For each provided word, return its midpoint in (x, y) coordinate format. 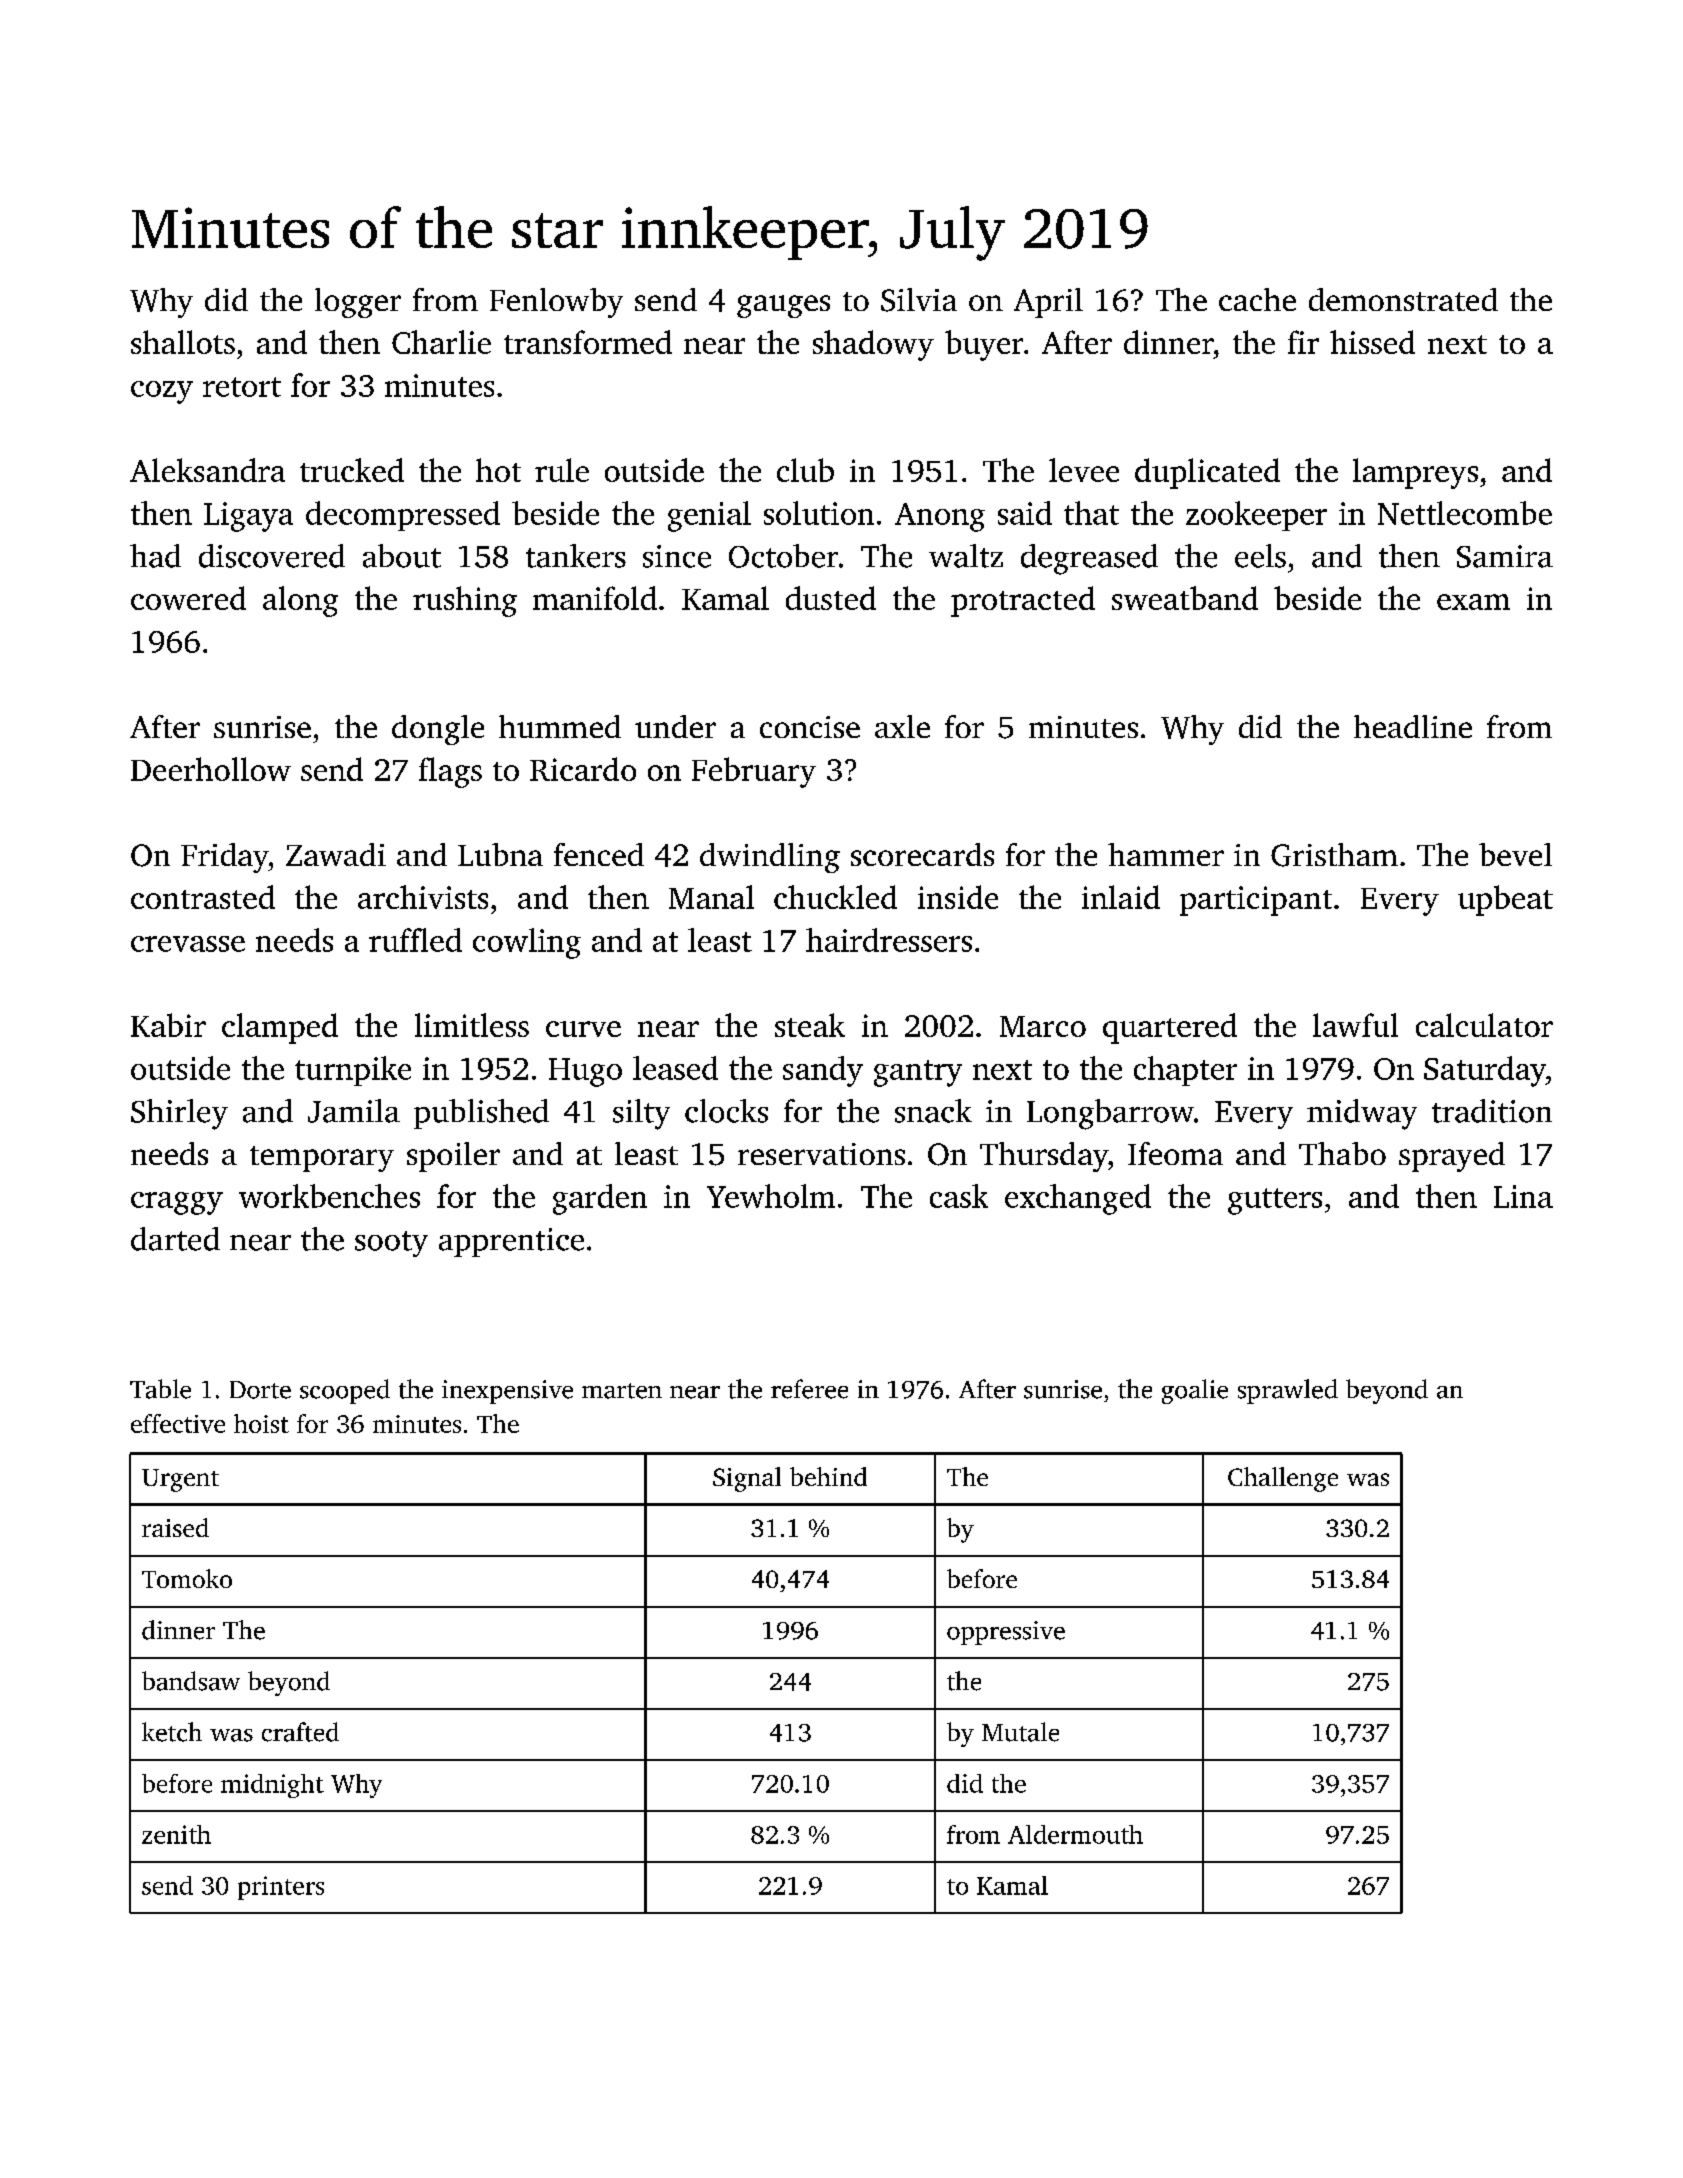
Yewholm (771, 1196)
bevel (1515, 854)
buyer (984, 345)
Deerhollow (211, 769)
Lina (1523, 1196)
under (675, 726)
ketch (172, 1732)
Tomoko (187, 1578)
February (754, 772)
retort (242, 387)
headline (1413, 726)
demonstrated (1403, 299)
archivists (423, 897)
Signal (747, 1479)
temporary (322, 1159)
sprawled (1288, 1391)
